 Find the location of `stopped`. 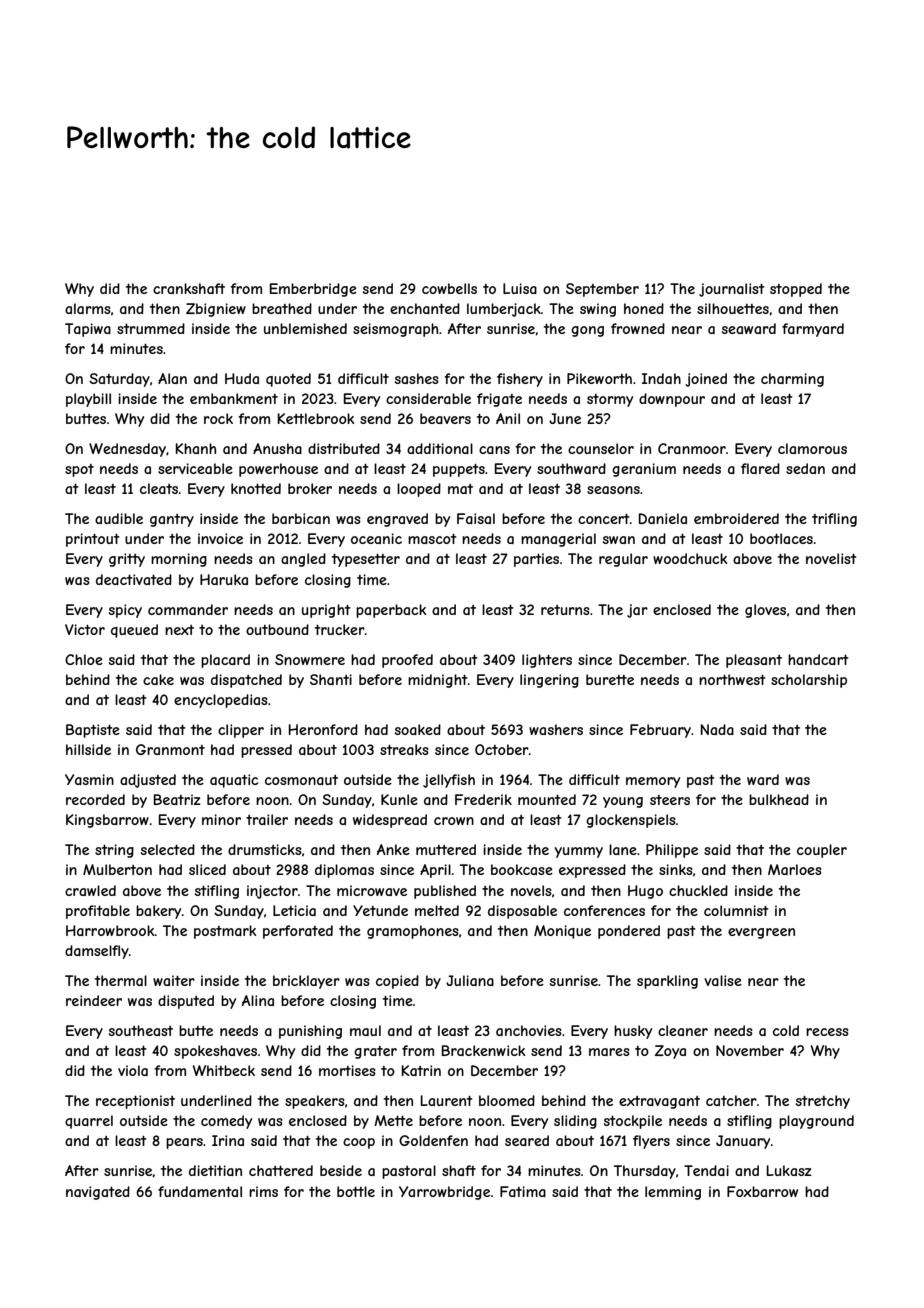

stopped is located at coordinates (796, 290).
